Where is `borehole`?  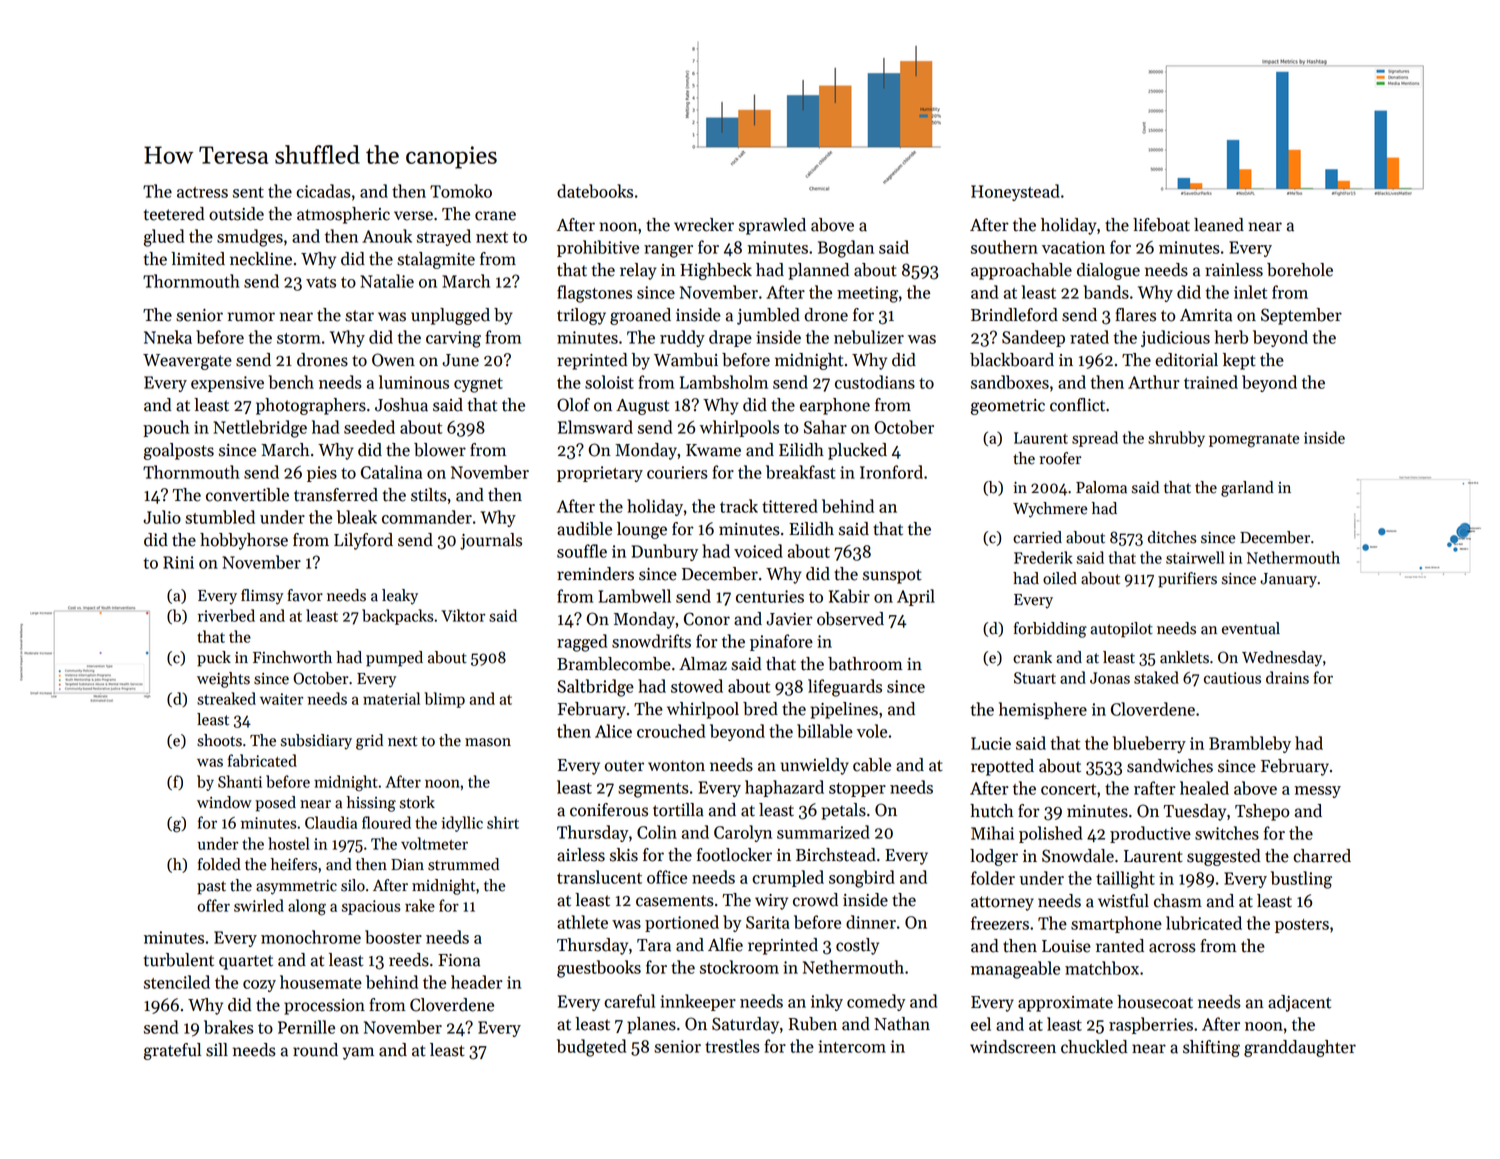 borehole is located at coordinates (1300, 270).
